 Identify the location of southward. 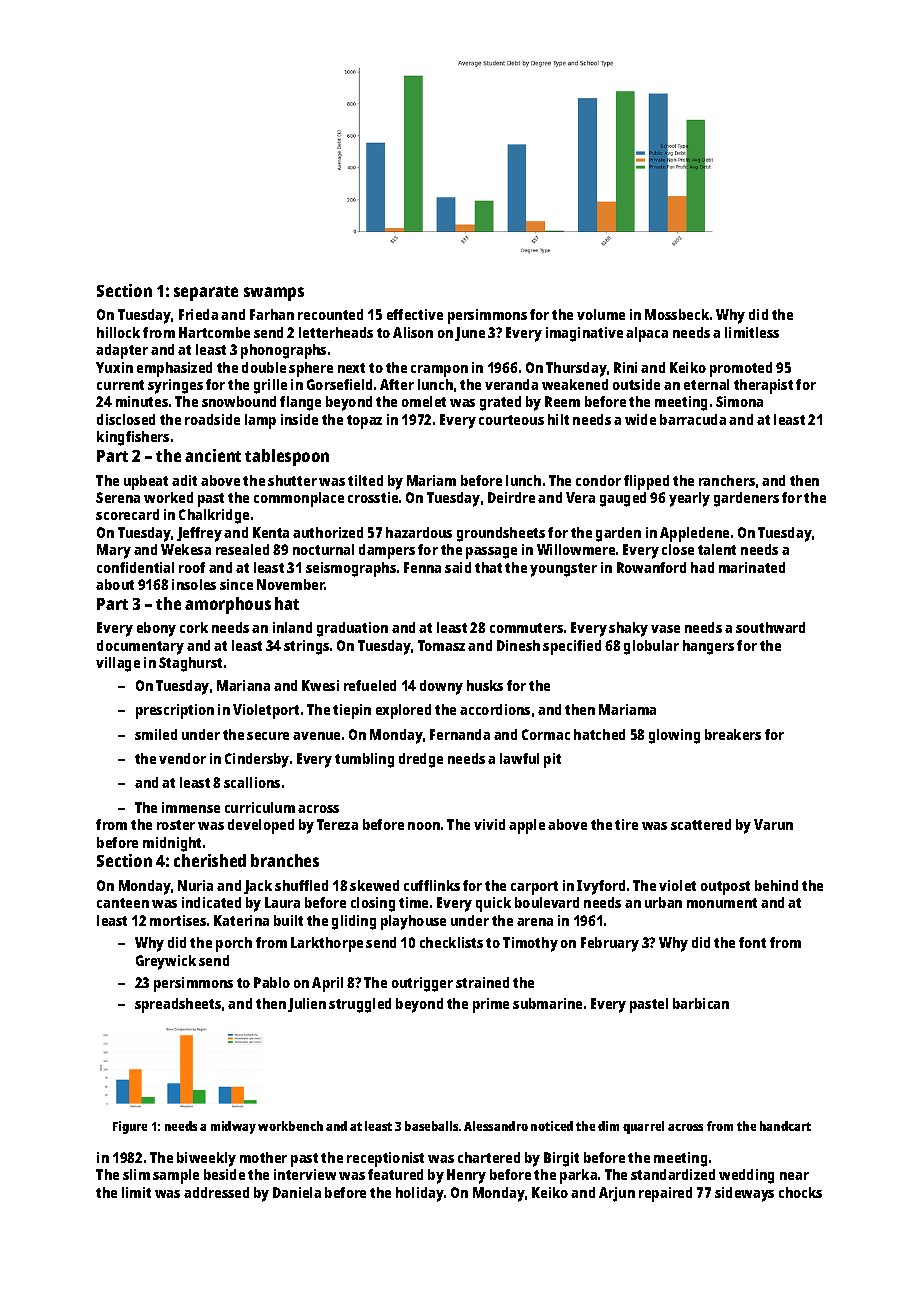
(770, 627).
